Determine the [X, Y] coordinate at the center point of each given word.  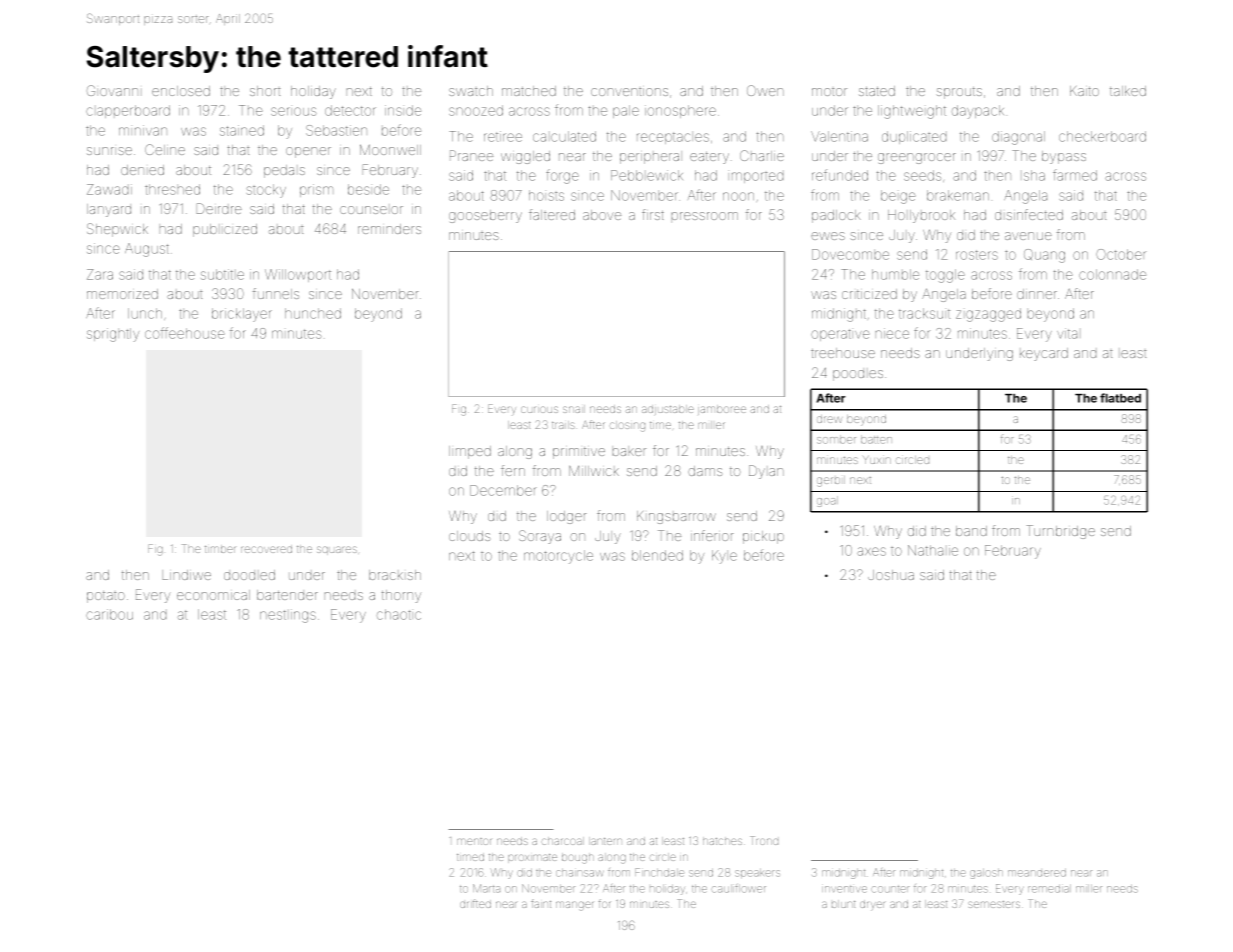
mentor [474, 841]
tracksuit [924, 313]
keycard [1044, 354]
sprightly [113, 335]
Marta [486, 888]
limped [470, 452]
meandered [1037, 873]
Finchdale [659, 872]
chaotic [399, 614]
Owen [765, 90]
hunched [313, 313]
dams [705, 471]
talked [1128, 91]
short [265, 91]
